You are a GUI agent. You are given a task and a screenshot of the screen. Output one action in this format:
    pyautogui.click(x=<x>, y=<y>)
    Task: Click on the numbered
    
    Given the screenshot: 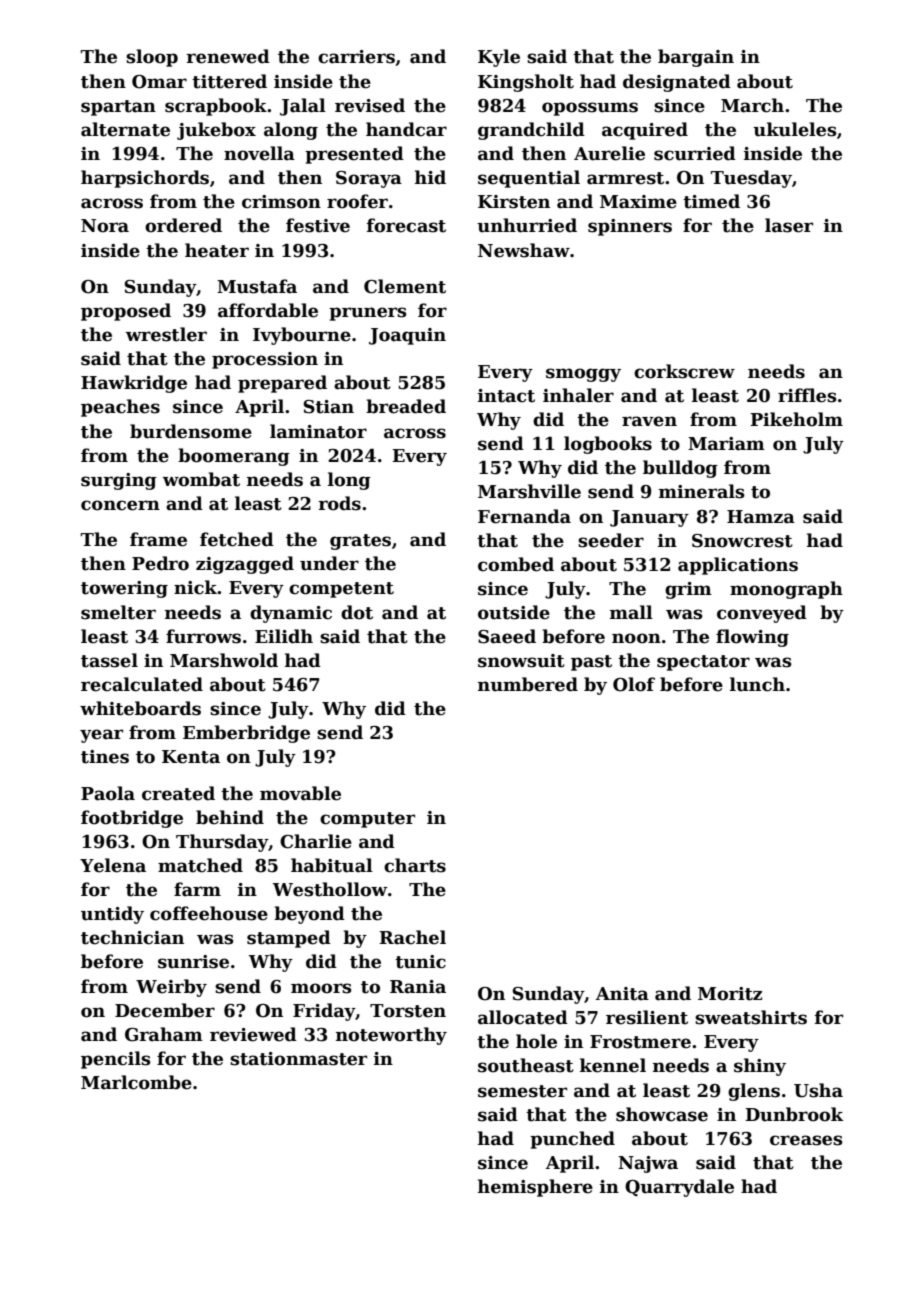 What is the action you would take?
    pyautogui.click(x=528, y=684)
